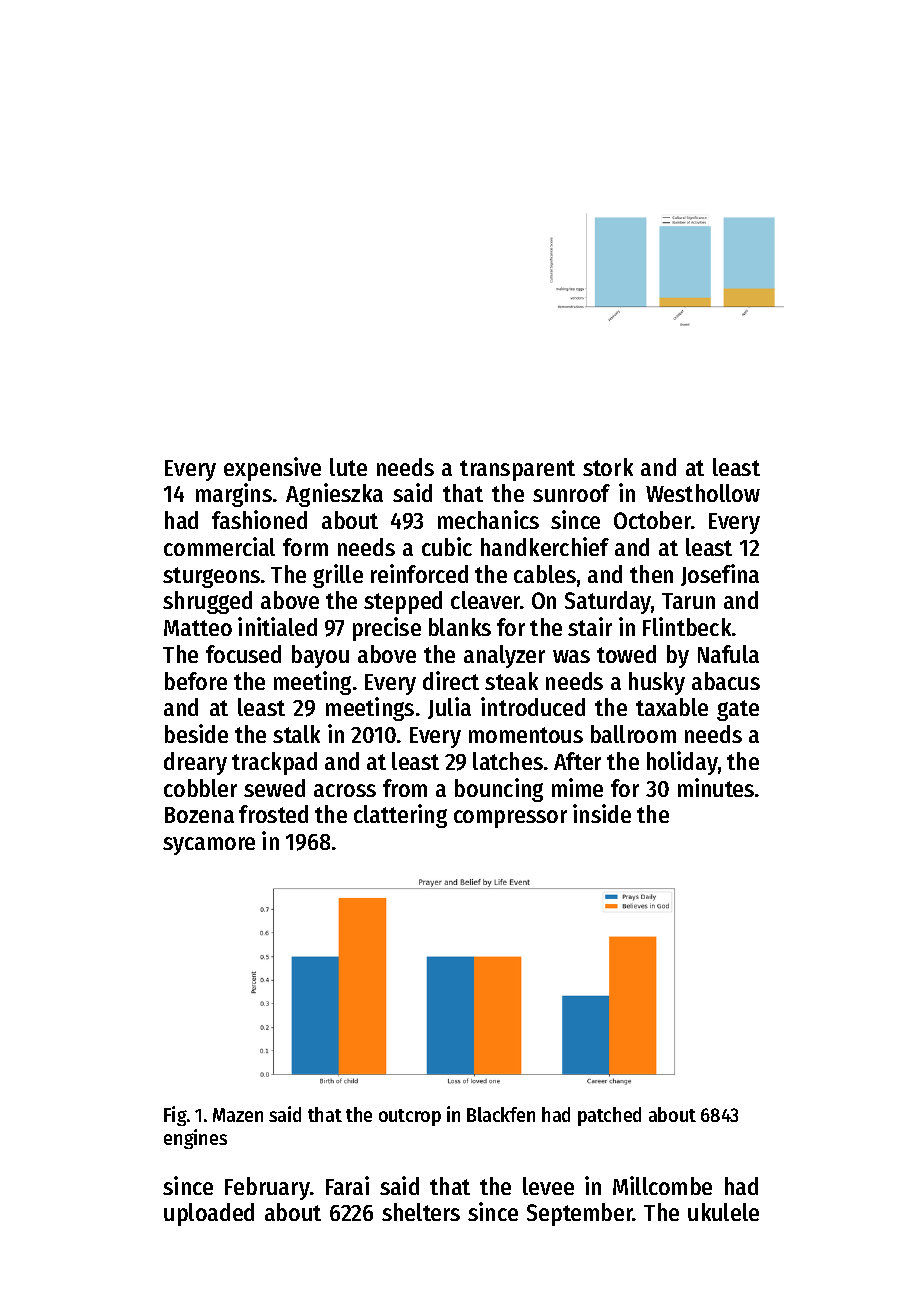  What do you see at coordinates (703, 493) in the screenshot?
I see `Westhollow` at bounding box center [703, 493].
